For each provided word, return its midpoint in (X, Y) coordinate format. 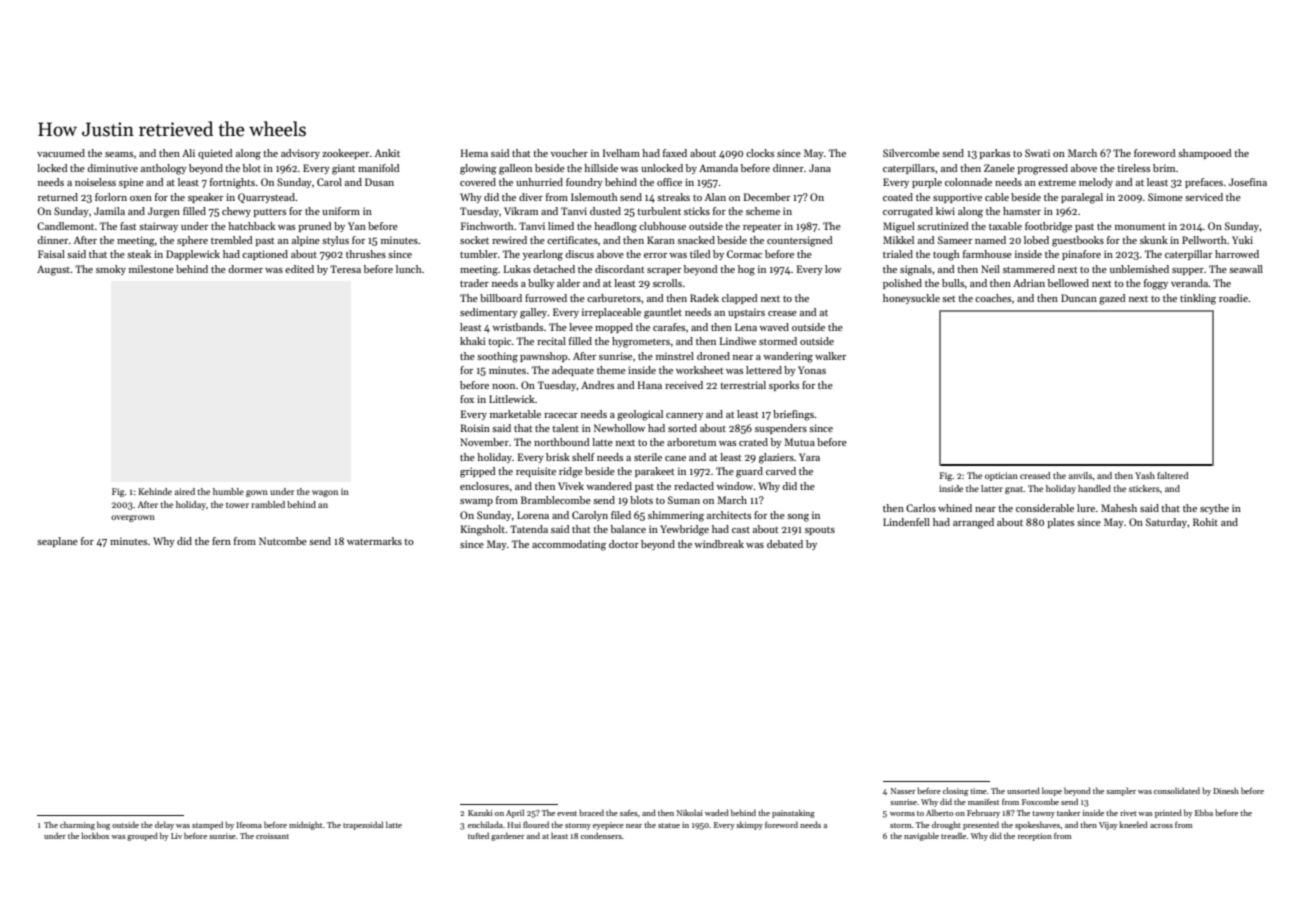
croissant (272, 836)
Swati (1037, 153)
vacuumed (61, 153)
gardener (508, 836)
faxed (675, 153)
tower (237, 505)
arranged (973, 523)
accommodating (569, 545)
